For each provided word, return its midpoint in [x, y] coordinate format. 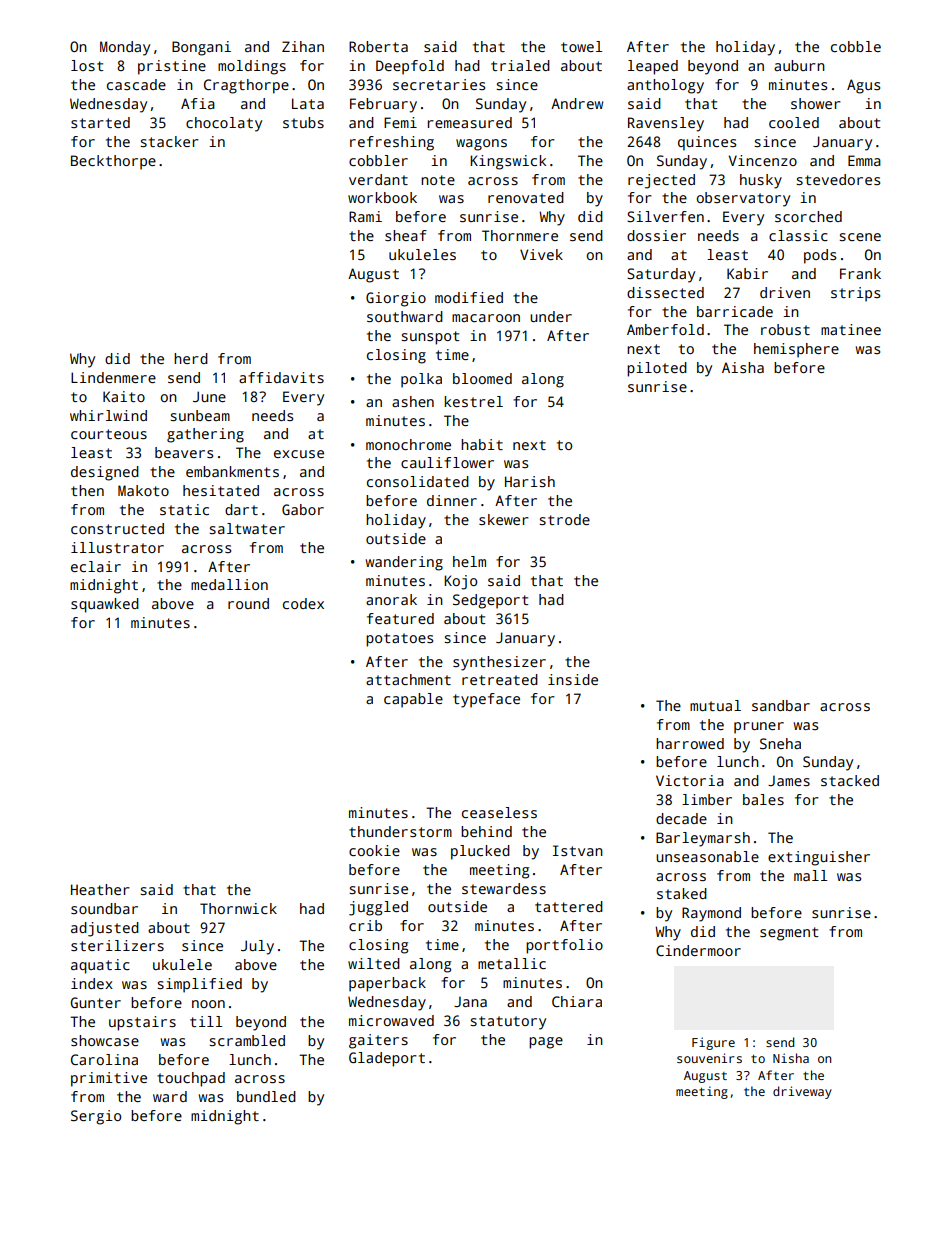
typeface [486, 700]
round [248, 603]
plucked [480, 852]
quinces [707, 143]
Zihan [303, 46]
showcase [105, 1040]
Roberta [378, 46]
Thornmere [520, 235]
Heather [100, 889]
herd [191, 358]
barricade [735, 311]
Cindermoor [698, 950]
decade [681, 818]
